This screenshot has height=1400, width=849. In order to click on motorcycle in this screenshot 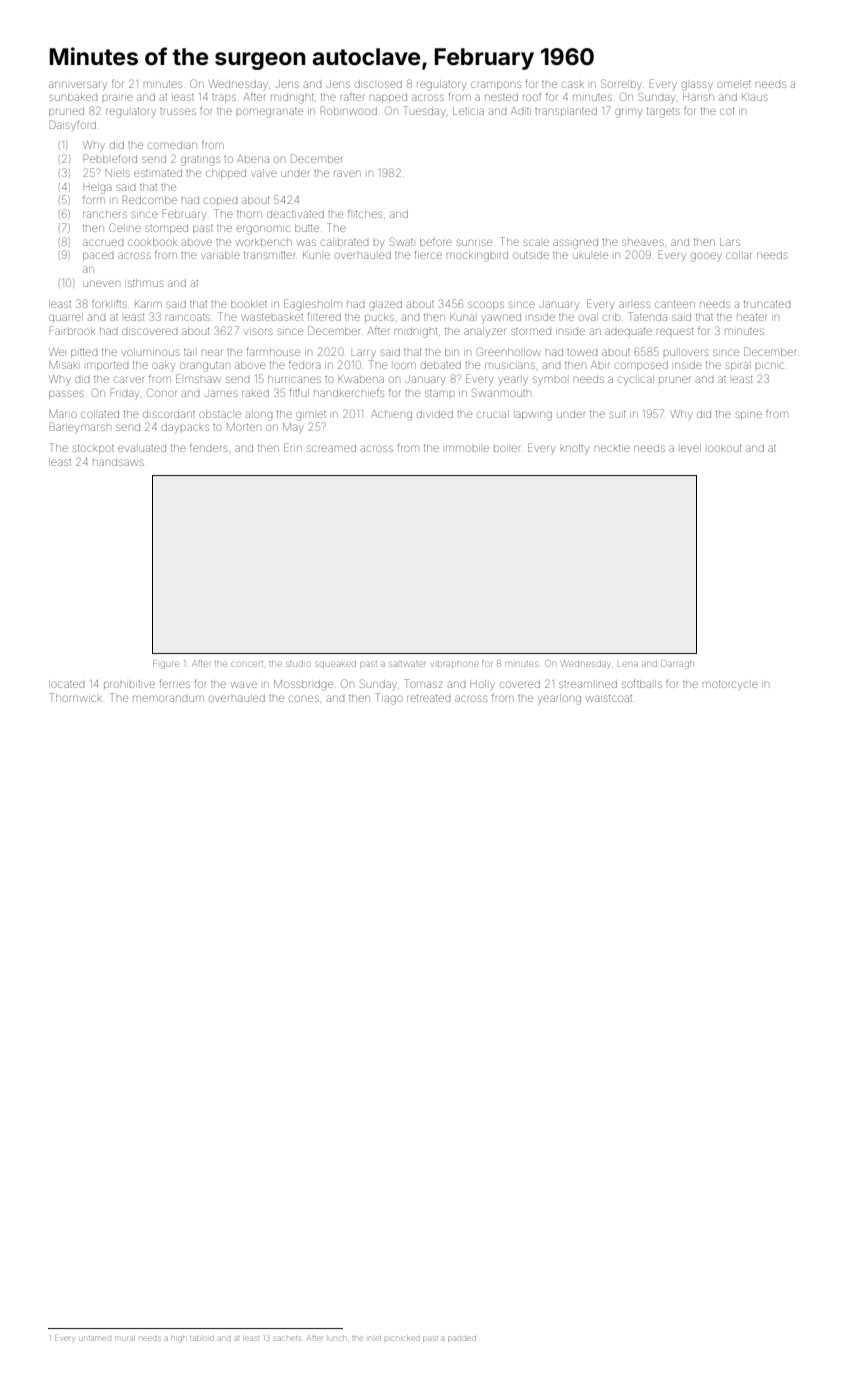, I will do `click(730, 686)`.
